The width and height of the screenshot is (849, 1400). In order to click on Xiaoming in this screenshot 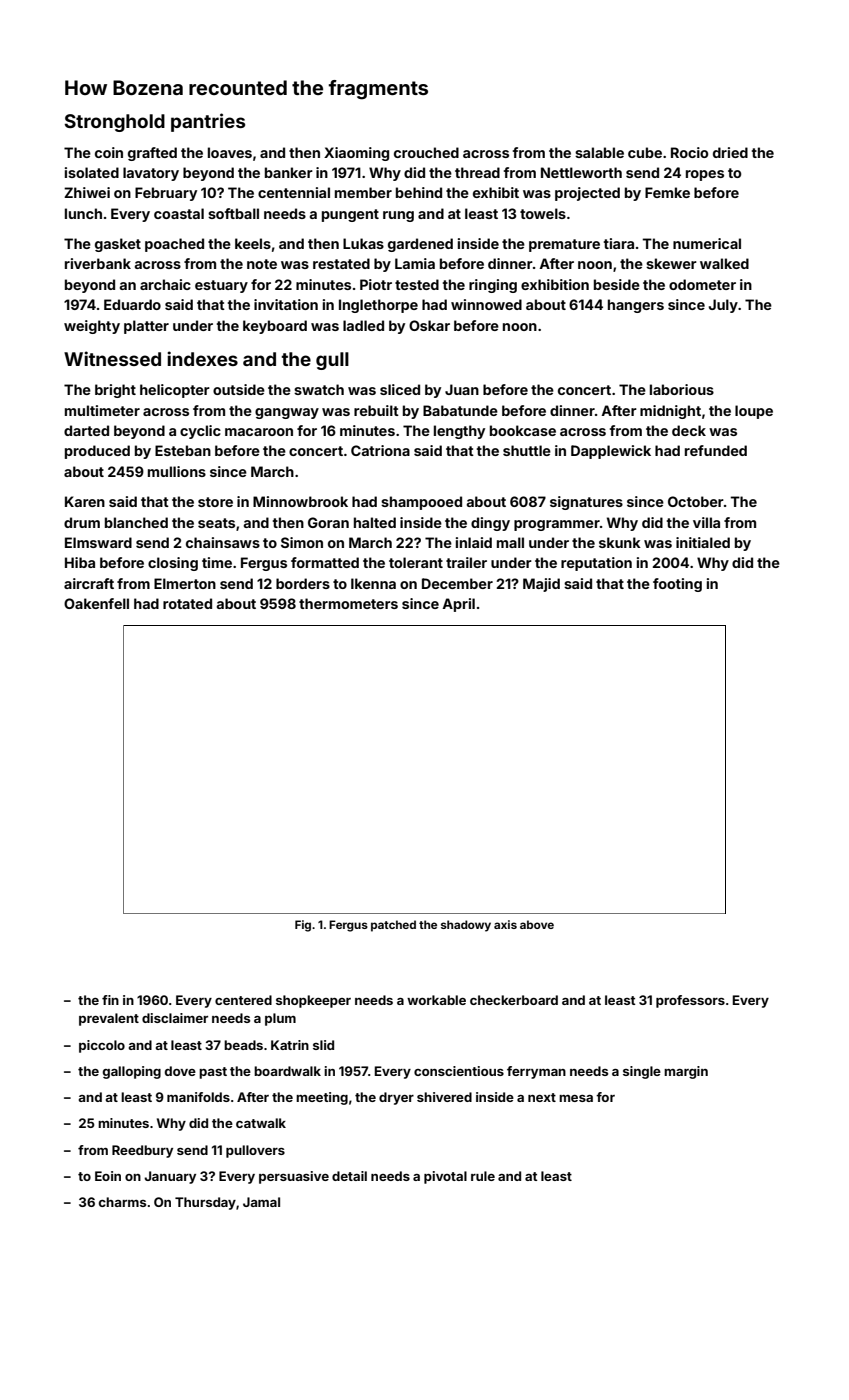, I will do `click(356, 154)`.
